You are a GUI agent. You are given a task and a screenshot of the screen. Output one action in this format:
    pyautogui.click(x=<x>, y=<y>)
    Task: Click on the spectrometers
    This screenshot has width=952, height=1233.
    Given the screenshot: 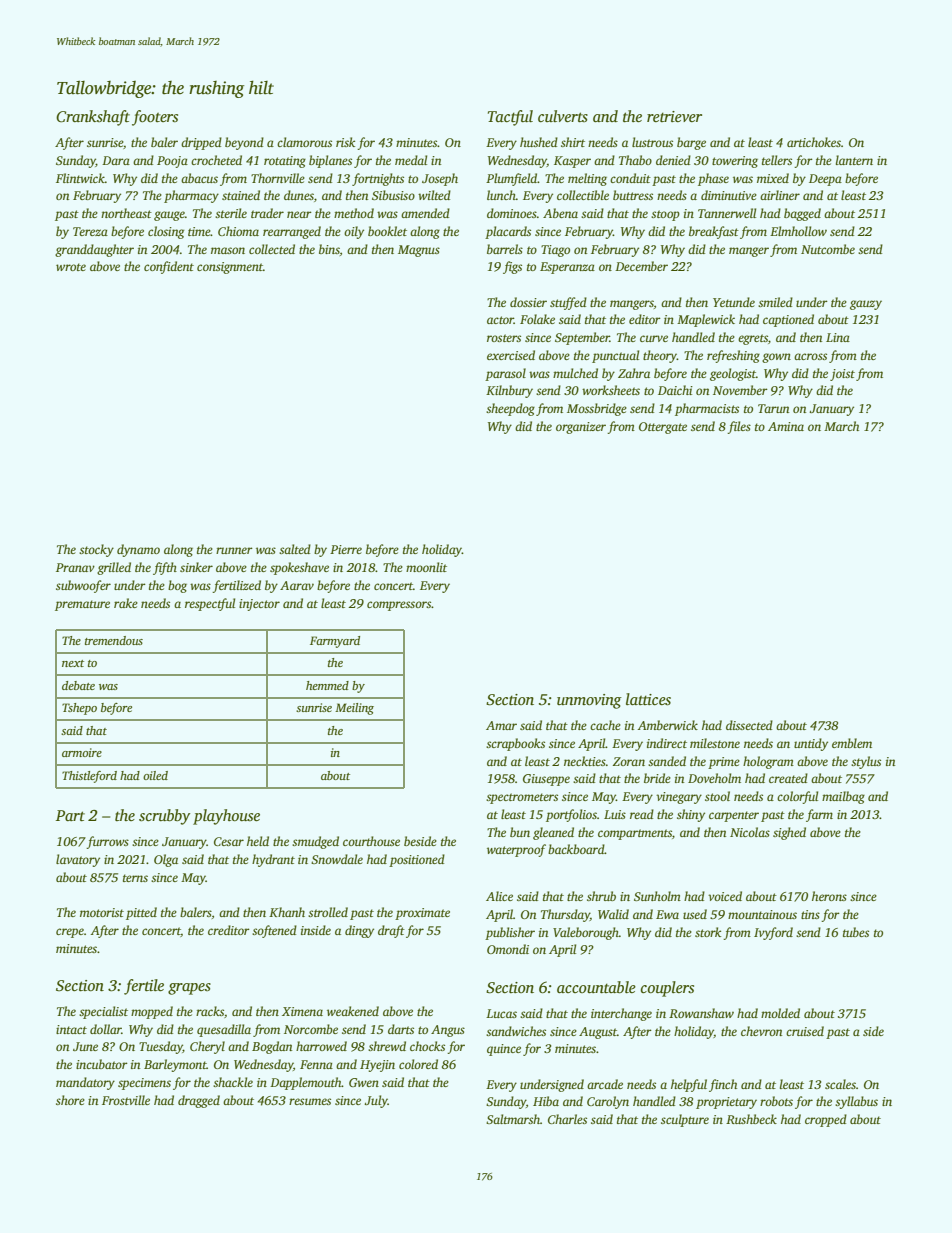 What is the action you would take?
    pyautogui.click(x=522, y=798)
